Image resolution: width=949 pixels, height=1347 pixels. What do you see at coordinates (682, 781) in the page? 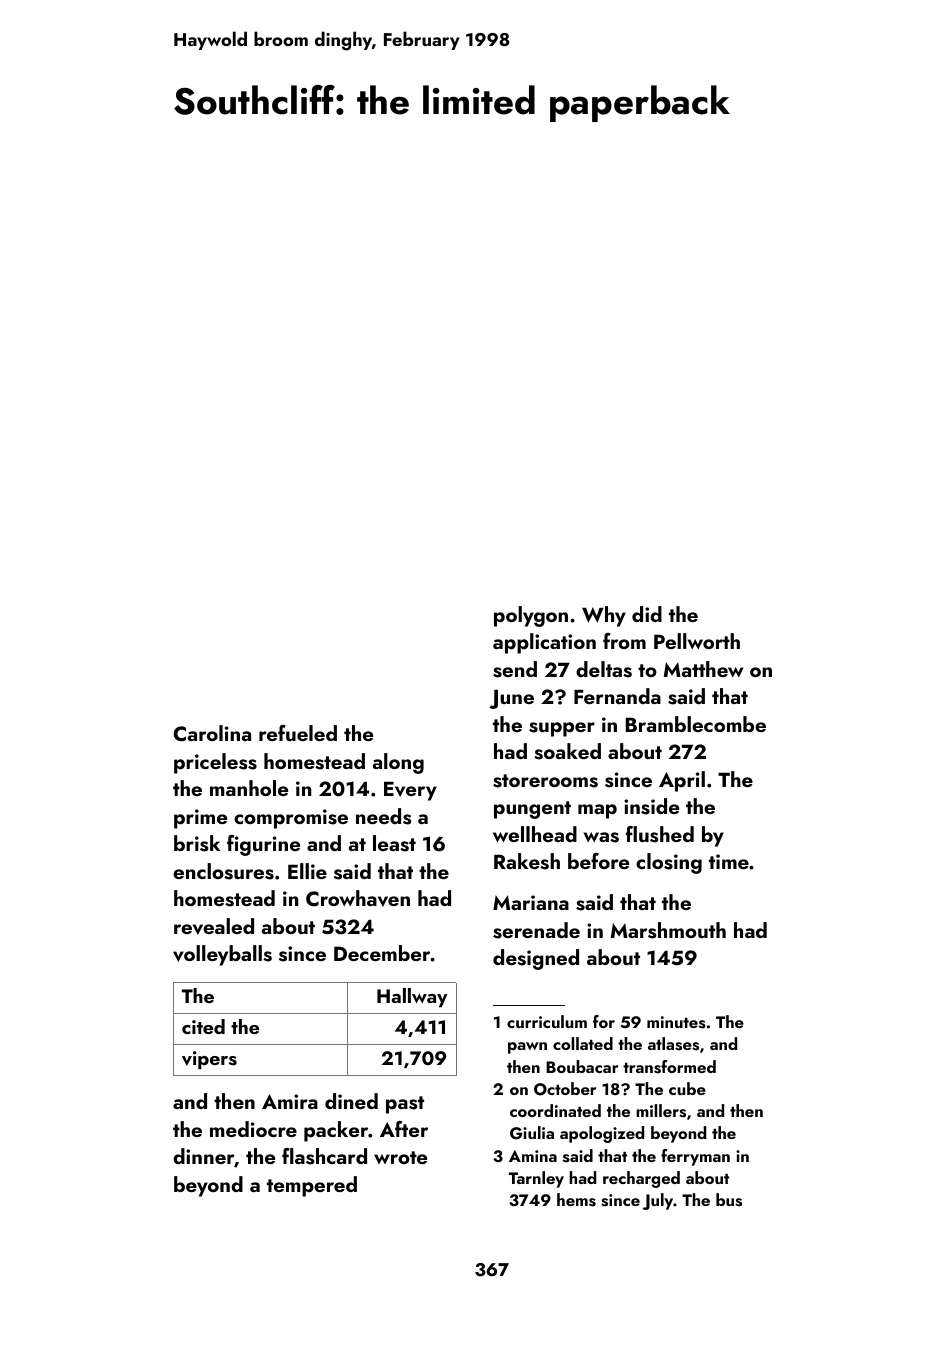
I see `April` at bounding box center [682, 781].
